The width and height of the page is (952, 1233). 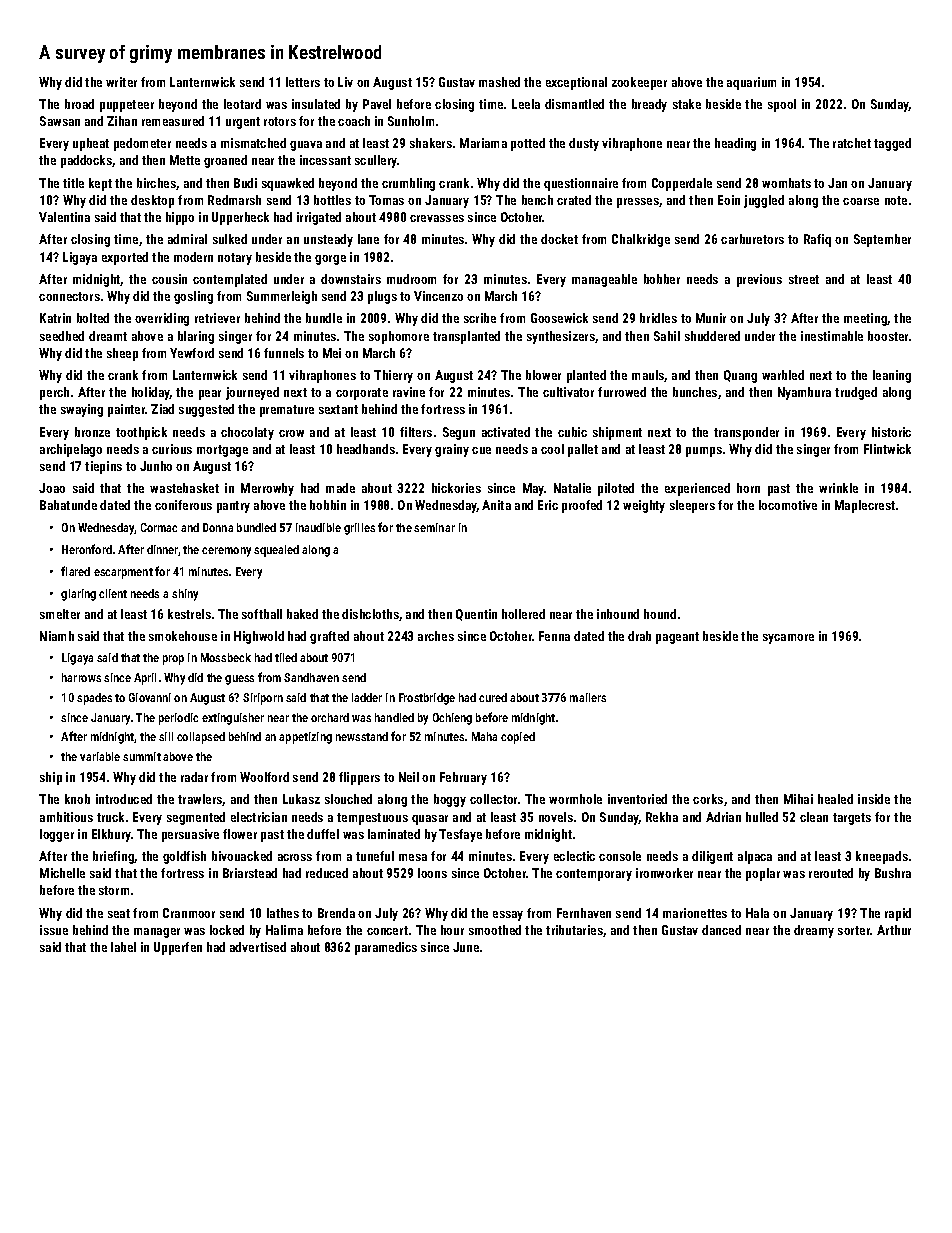 I want to click on advertised, so click(x=258, y=947).
